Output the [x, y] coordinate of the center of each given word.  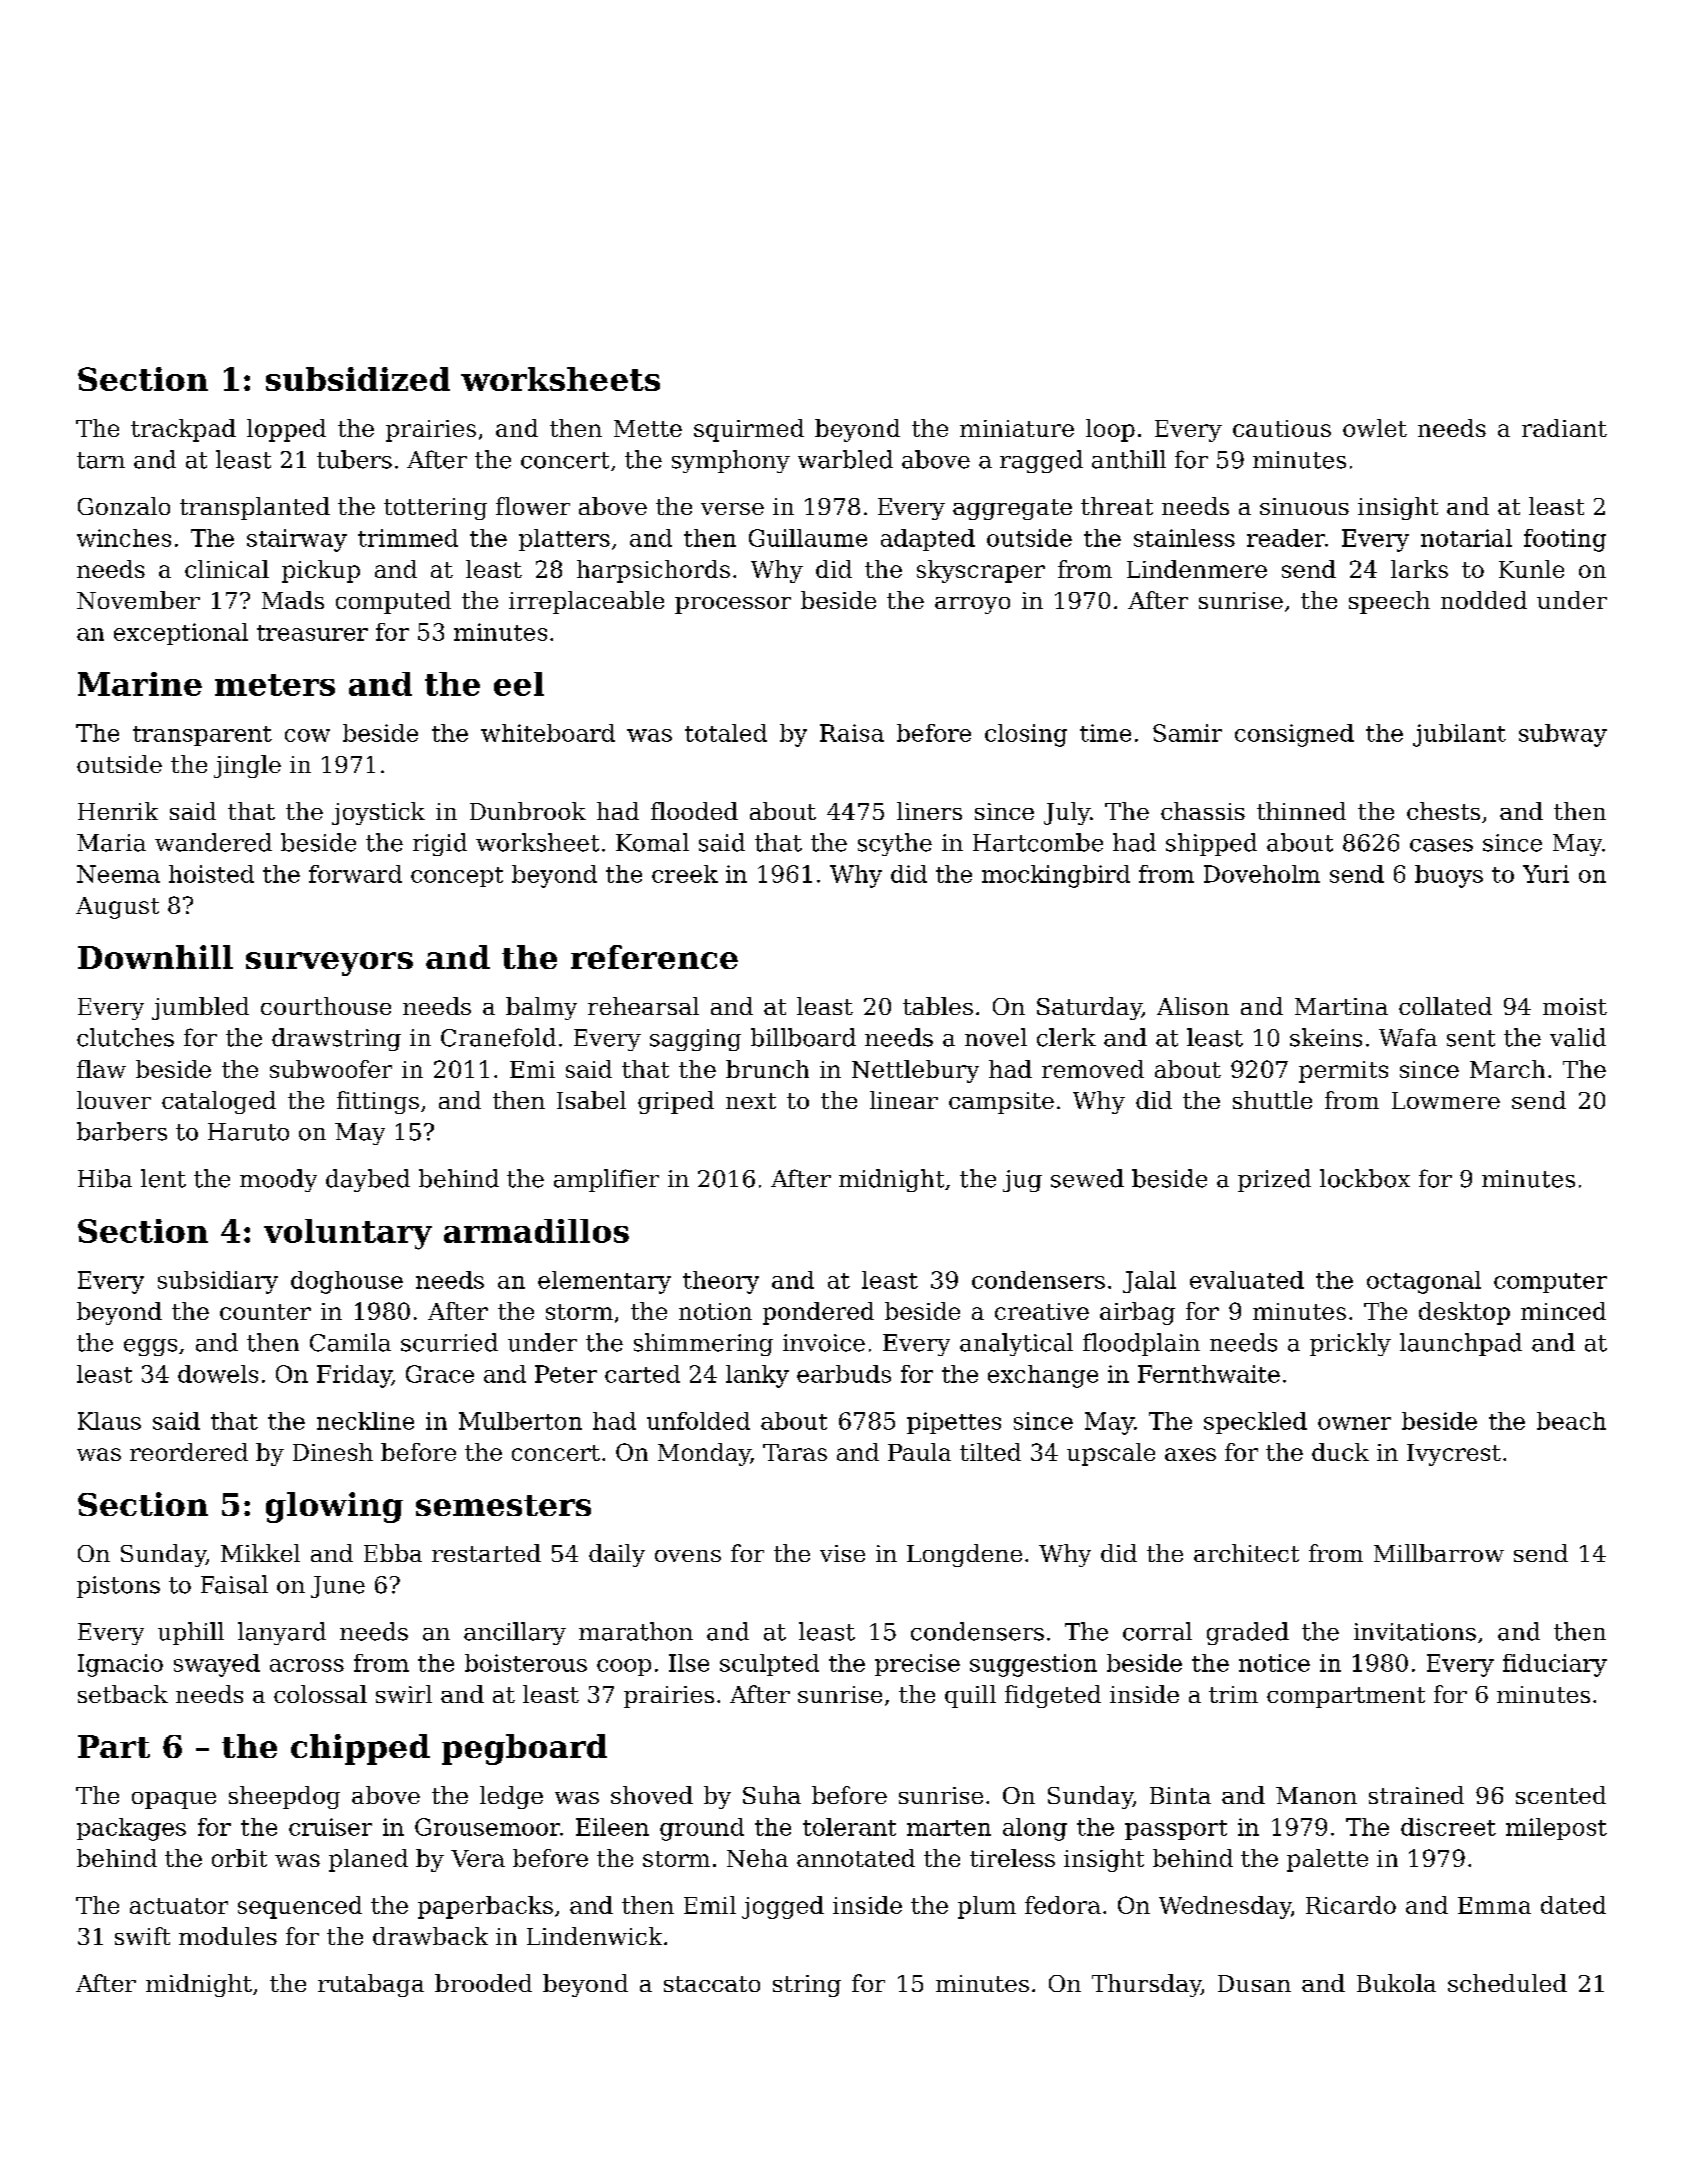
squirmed [749, 430]
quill [970, 1696]
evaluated [1247, 1280]
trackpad [183, 430]
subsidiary [218, 1282]
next [751, 1101]
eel [519, 684]
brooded [483, 1983]
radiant [1564, 428]
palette [1327, 1860]
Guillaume [808, 538]
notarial [1466, 538]
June [338, 1587]
